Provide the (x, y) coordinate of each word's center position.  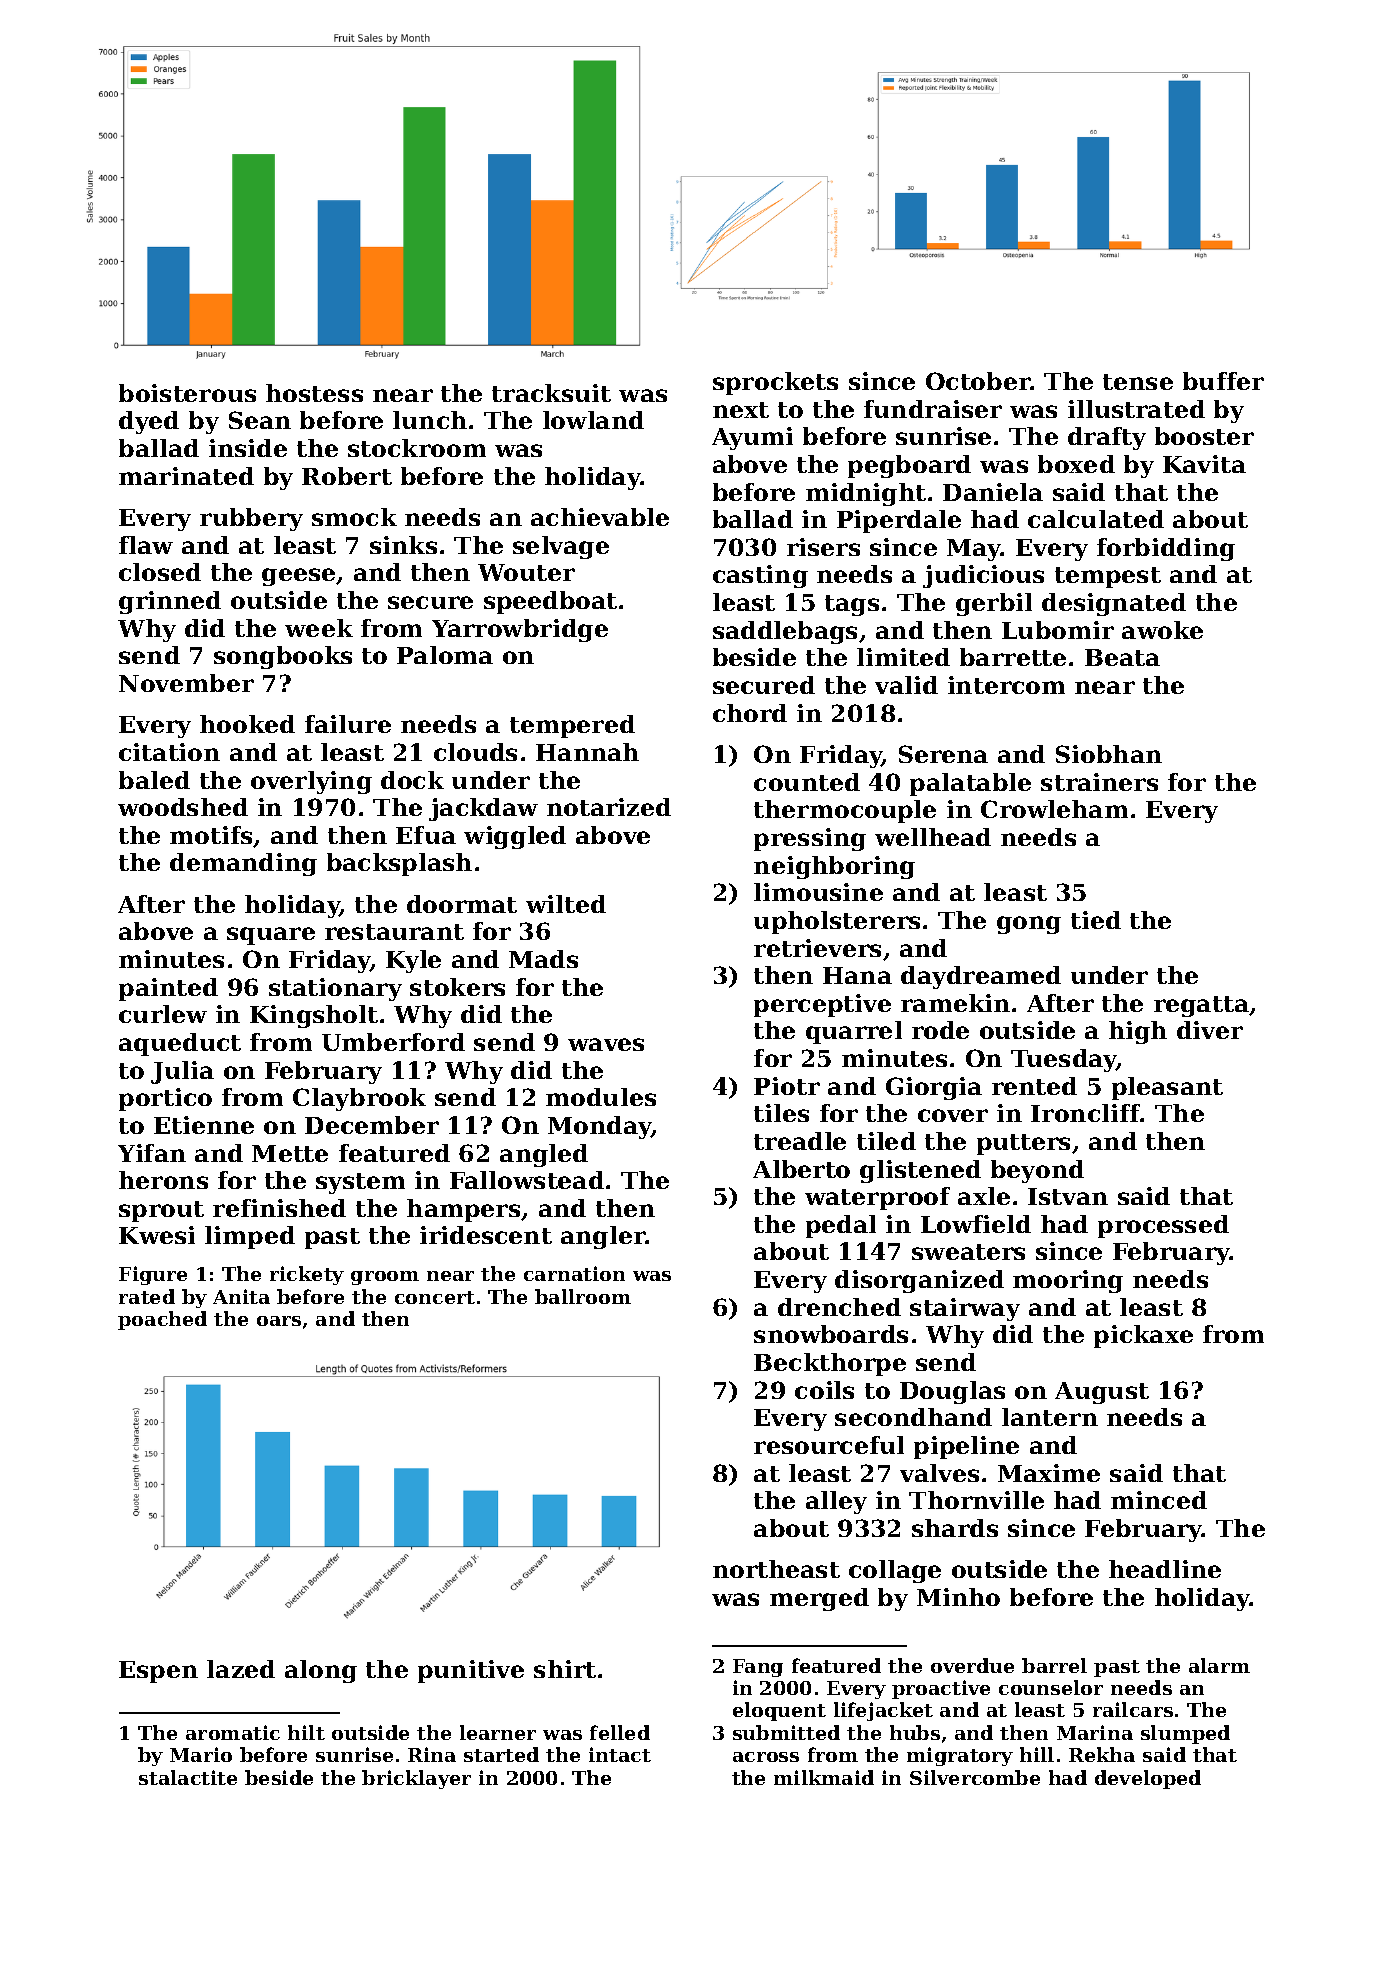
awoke (1162, 630)
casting (760, 576)
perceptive (822, 1005)
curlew (163, 1014)
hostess (314, 393)
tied (1096, 920)
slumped (1185, 1734)
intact (620, 1754)
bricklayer (416, 1779)
